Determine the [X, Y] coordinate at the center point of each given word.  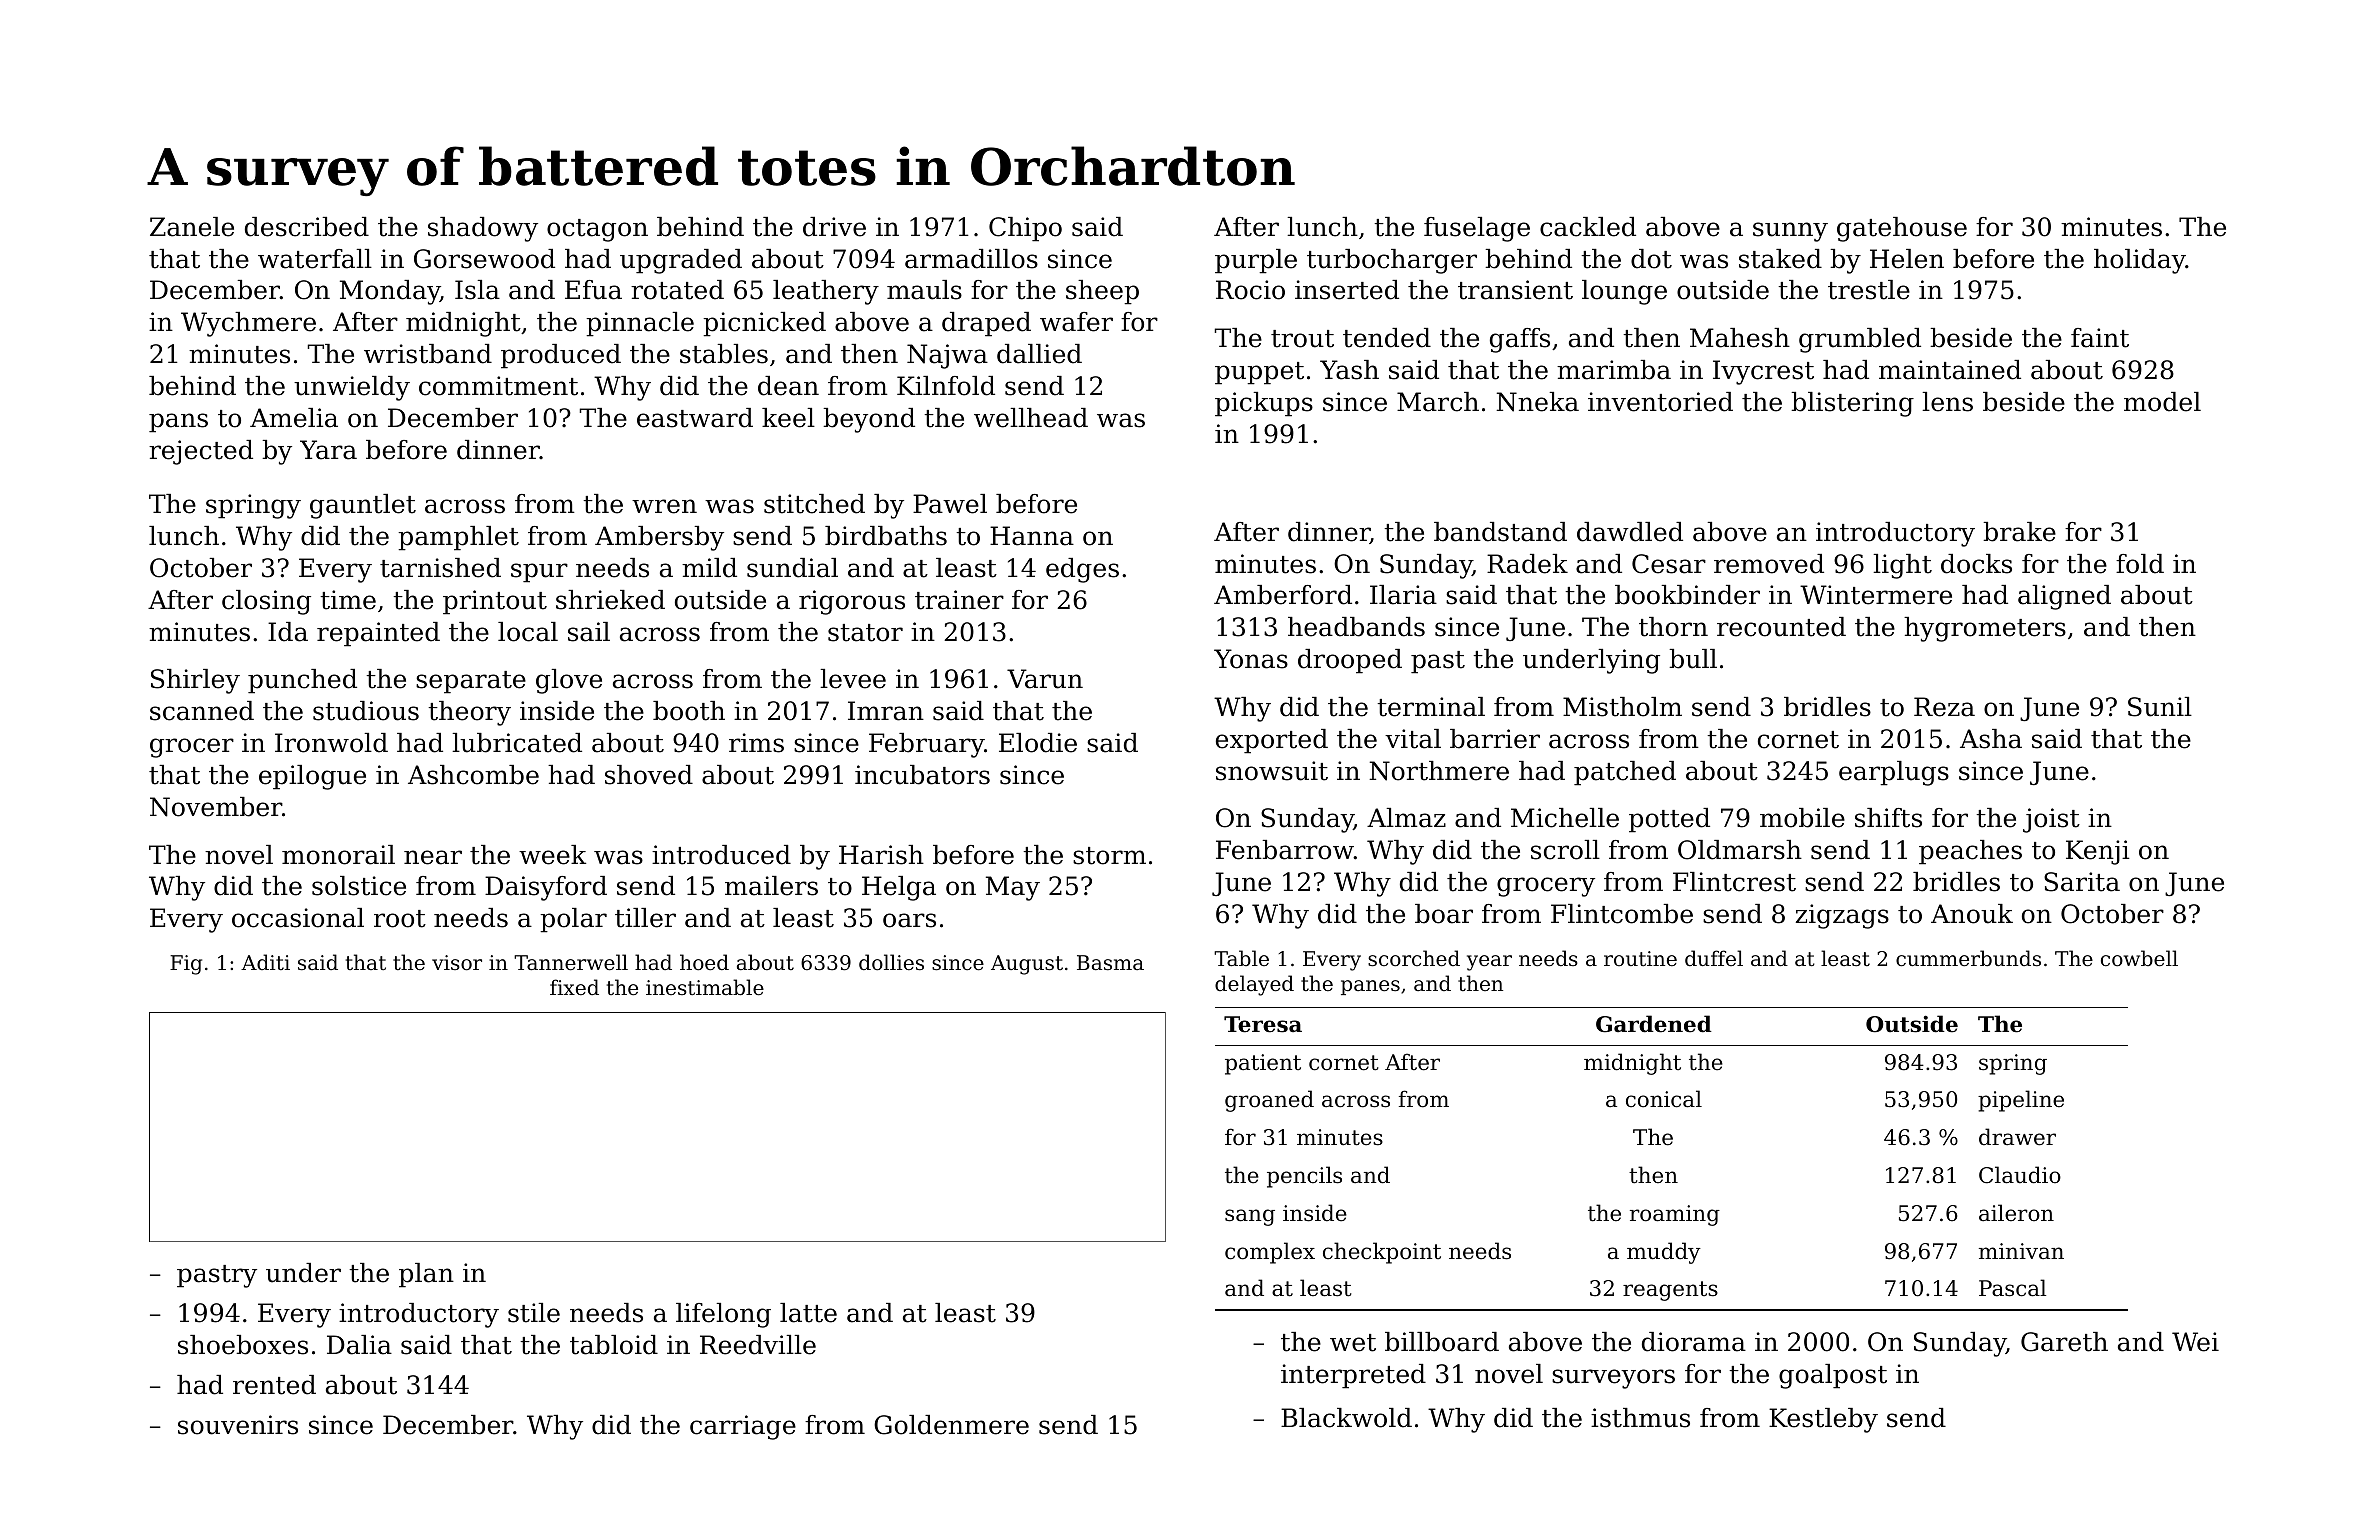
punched [302, 681]
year [1489, 963]
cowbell [2139, 958]
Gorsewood [484, 259]
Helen [1907, 259]
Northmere [1439, 771]
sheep [1102, 292]
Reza [1944, 707]
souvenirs [238, 1425]
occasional [298, 918]
